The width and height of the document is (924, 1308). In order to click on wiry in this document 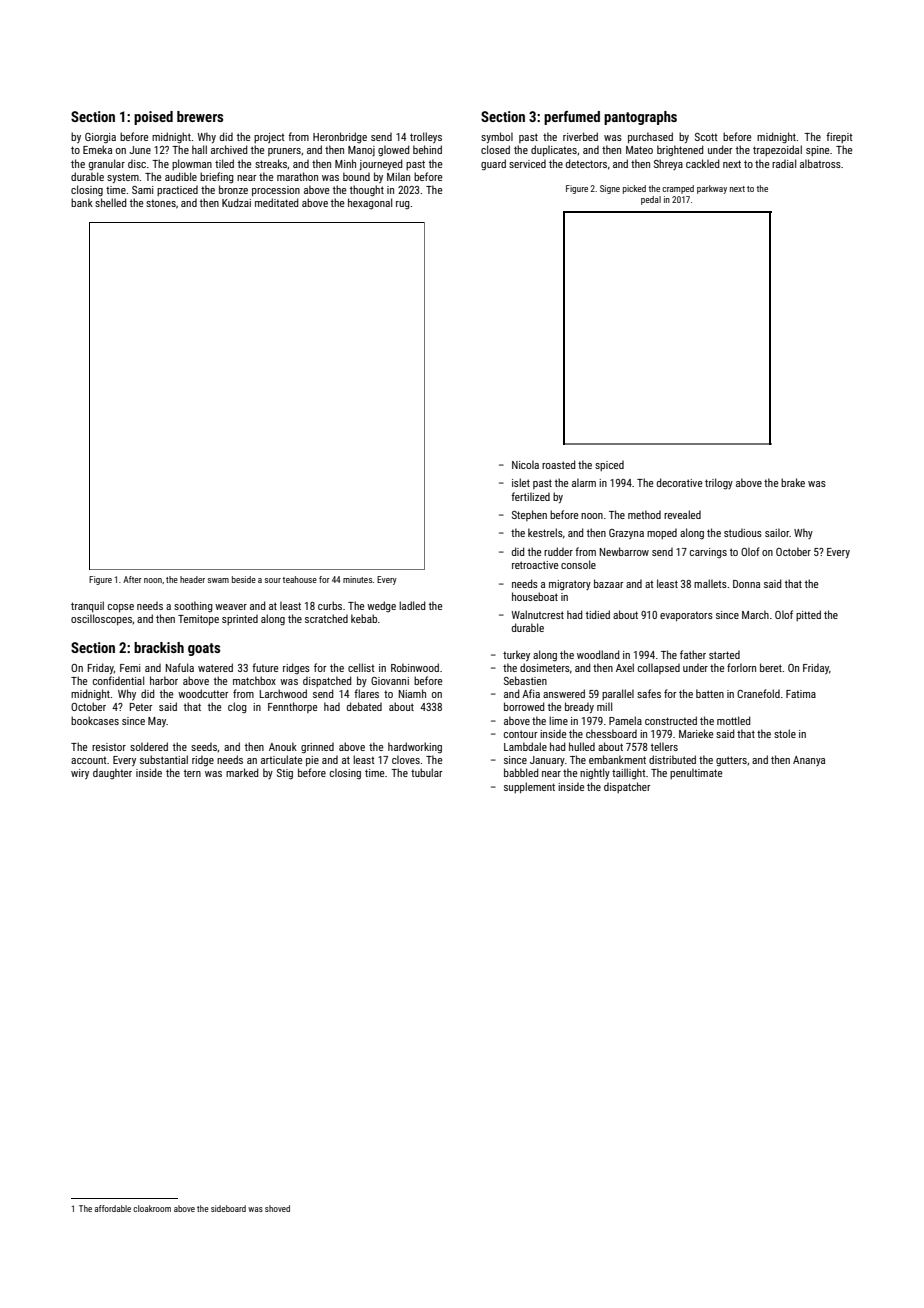, I will do `click(80, 774)`.
